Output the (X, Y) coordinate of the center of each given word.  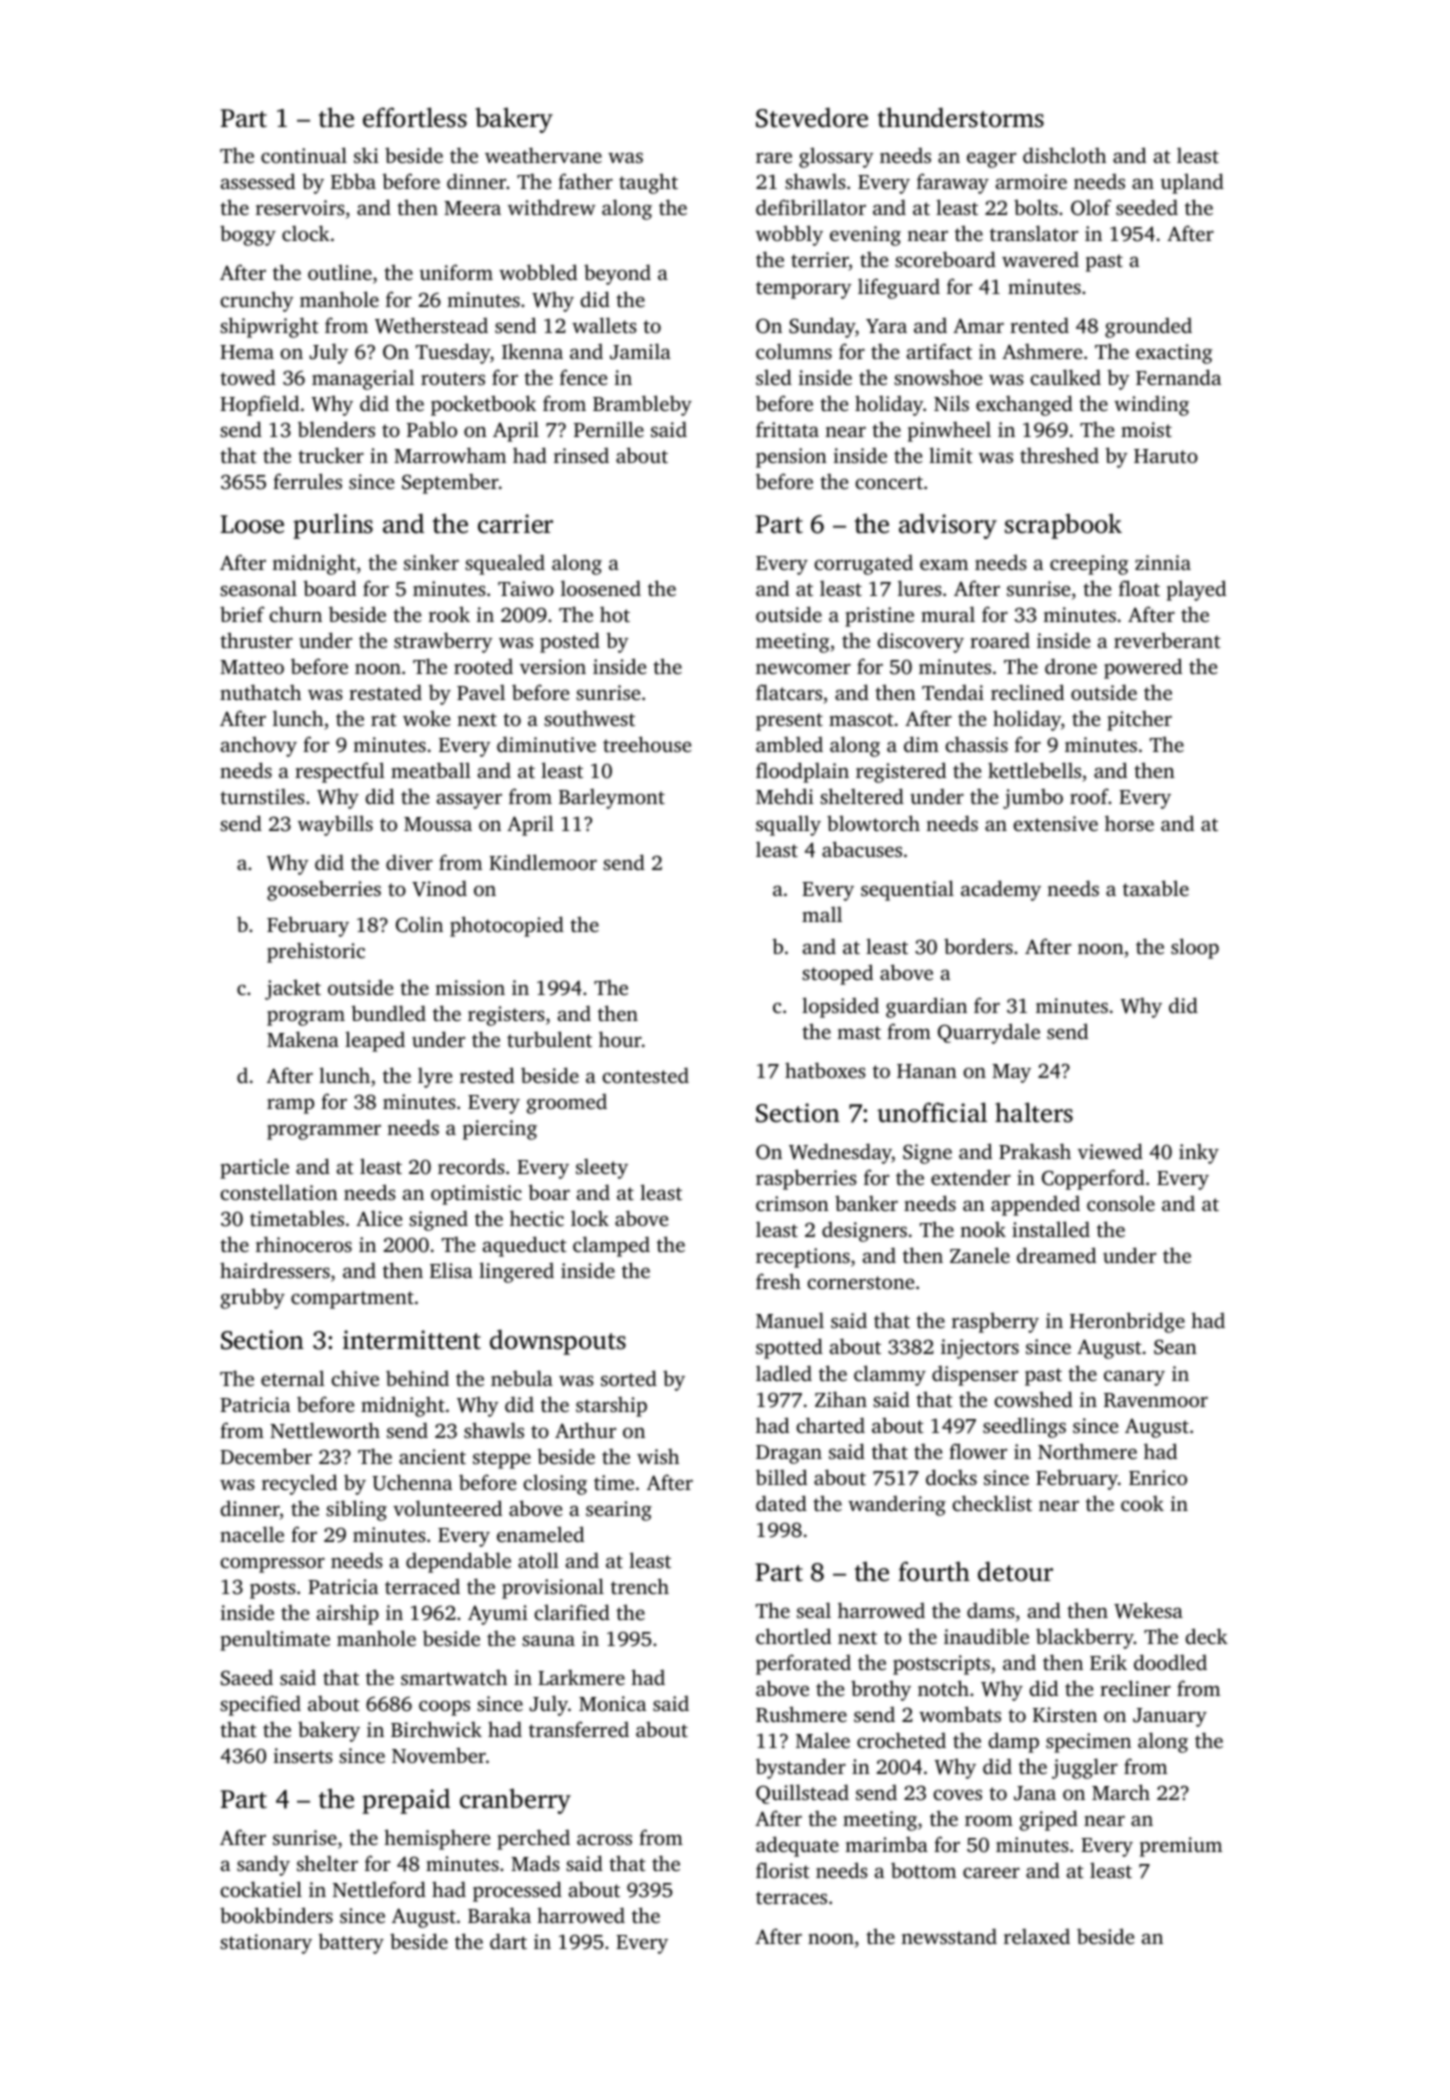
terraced (422, 1586)
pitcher (1139, 720)
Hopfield (259, 405)
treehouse (647, 744)
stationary (266, 1944)
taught (648, 183)
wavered (1040, 259)
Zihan (841, 1399)
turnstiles (262, 796)
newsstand (949, 1936)
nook (983, 1229)
